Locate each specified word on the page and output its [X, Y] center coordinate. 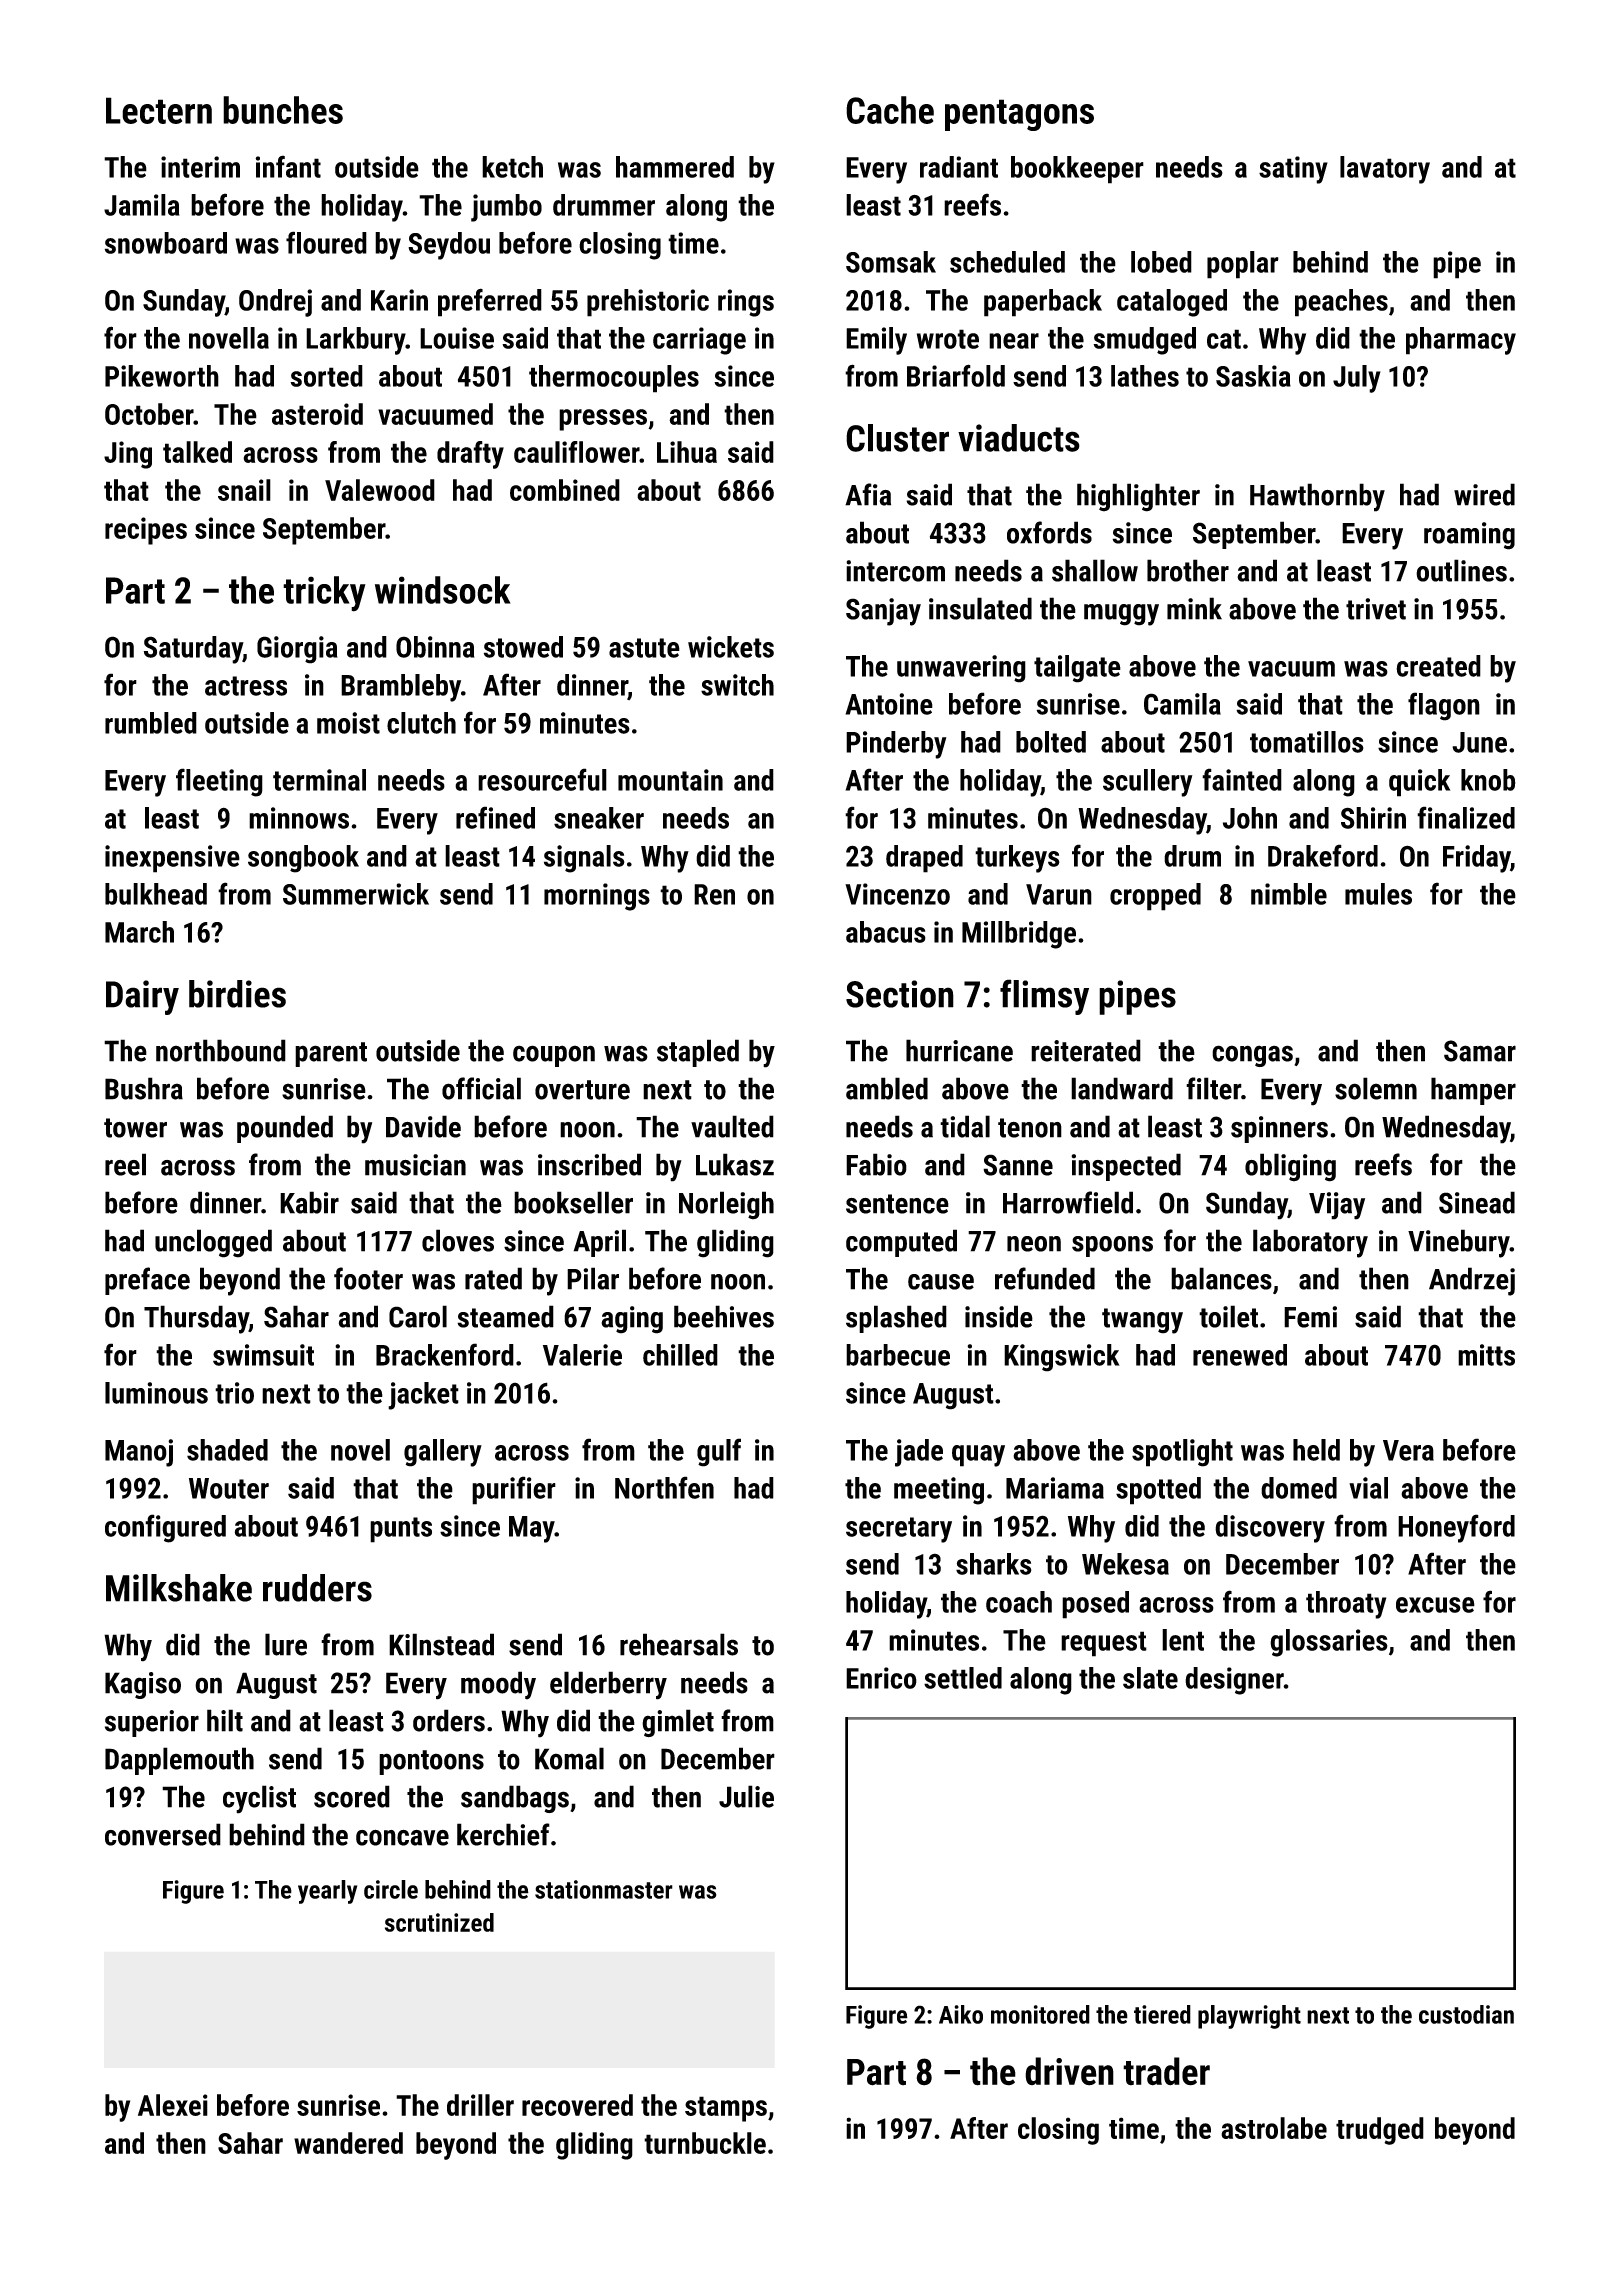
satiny [1293, 170]
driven [1069, 2071]
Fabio [876, 1164]
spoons [1112, 1246]
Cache [890, 110]
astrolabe [1274, 2128]
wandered [348, 2143]
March [139, 932]
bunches [283, 110]
